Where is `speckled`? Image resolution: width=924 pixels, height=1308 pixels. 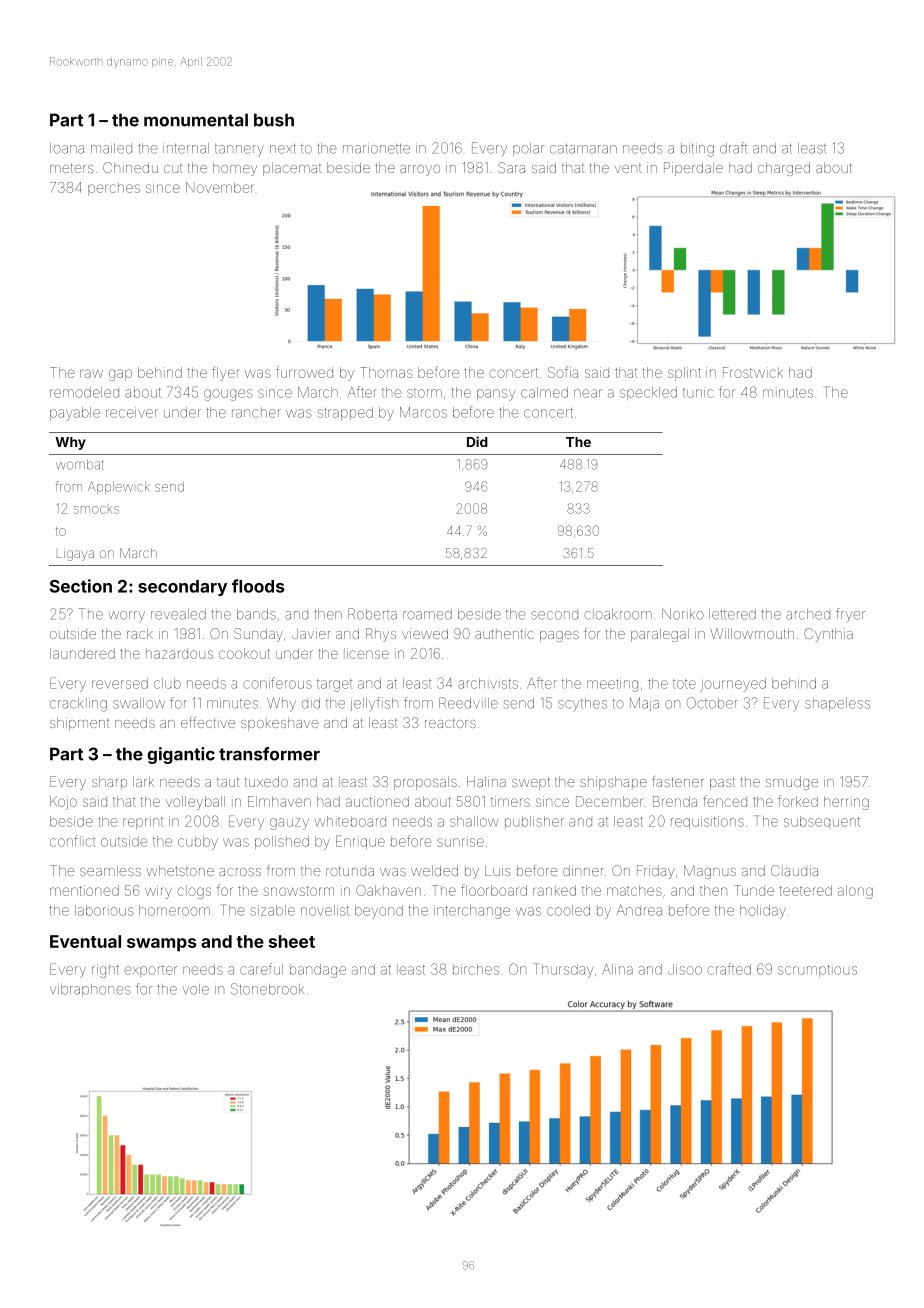
speckled is located at coordinates (648, 393).
